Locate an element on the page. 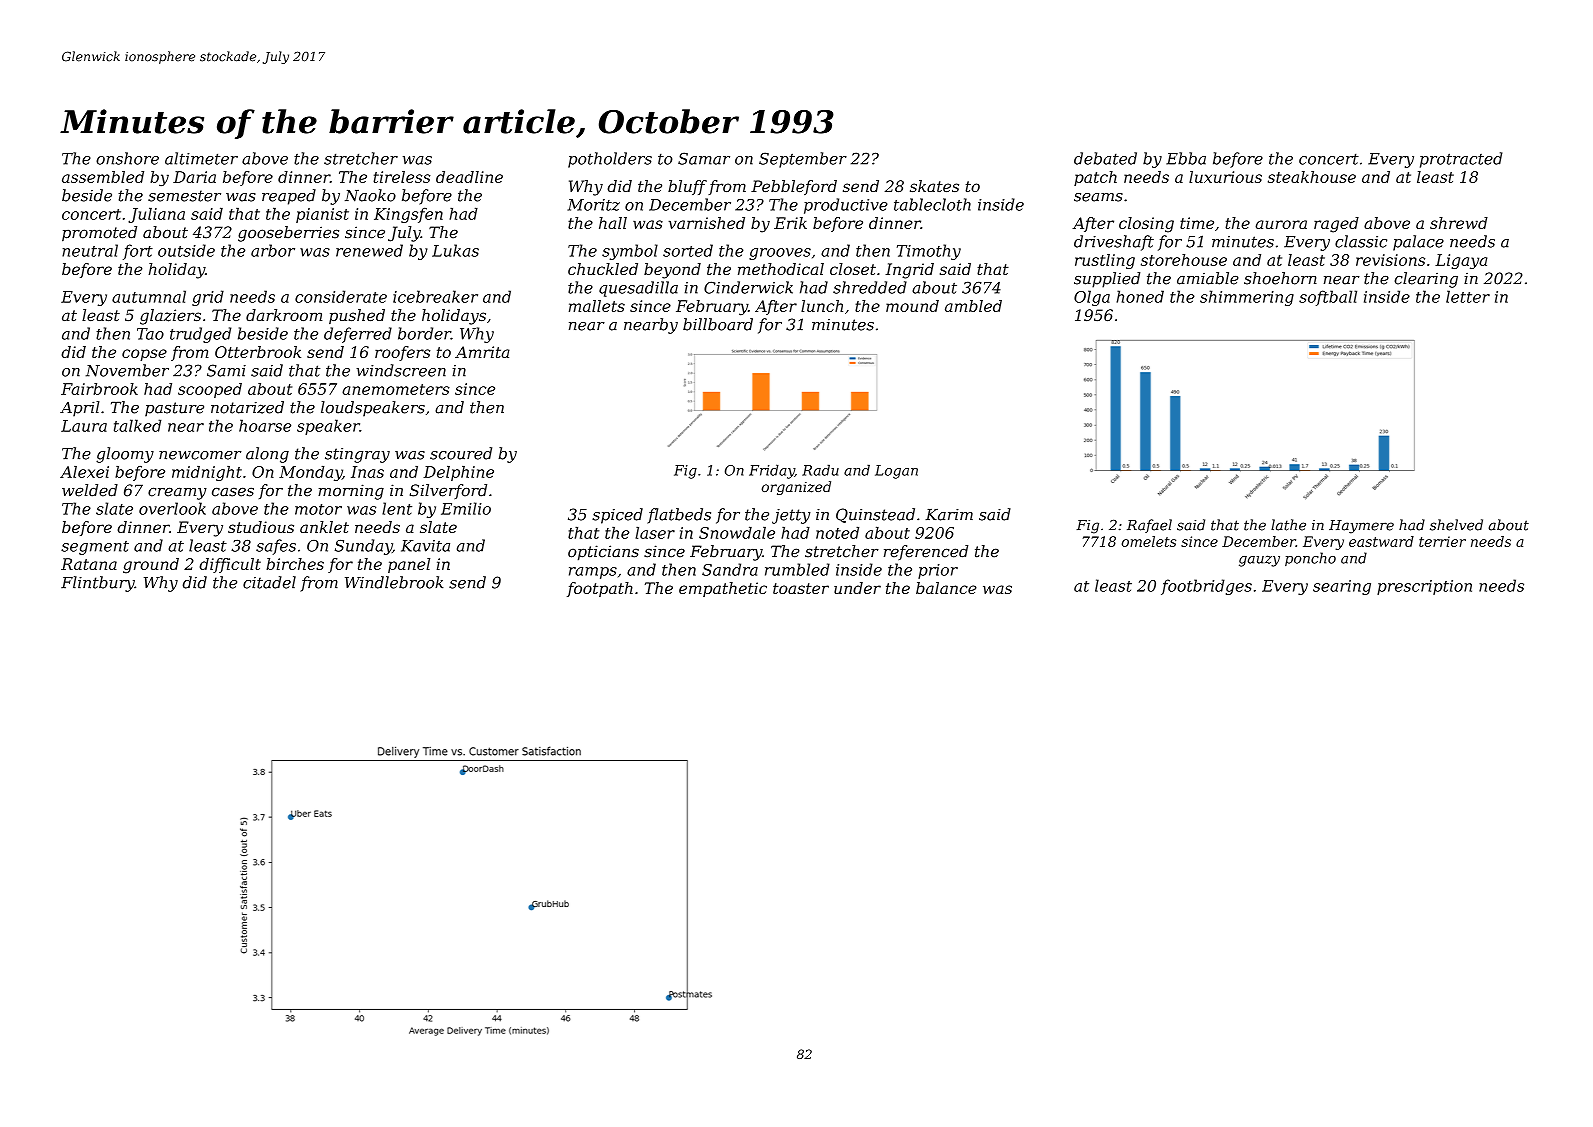  potholders is located at coordinates (610, 160).
